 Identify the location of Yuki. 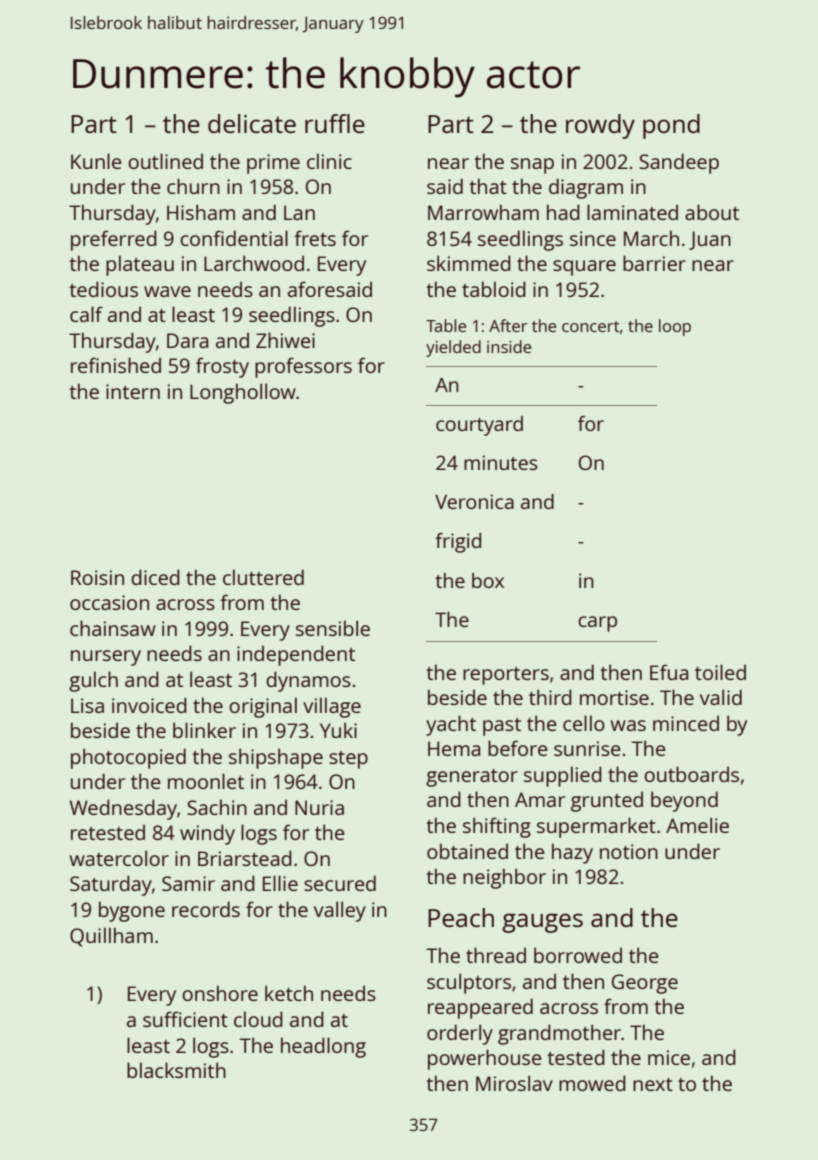
(338, 730).
